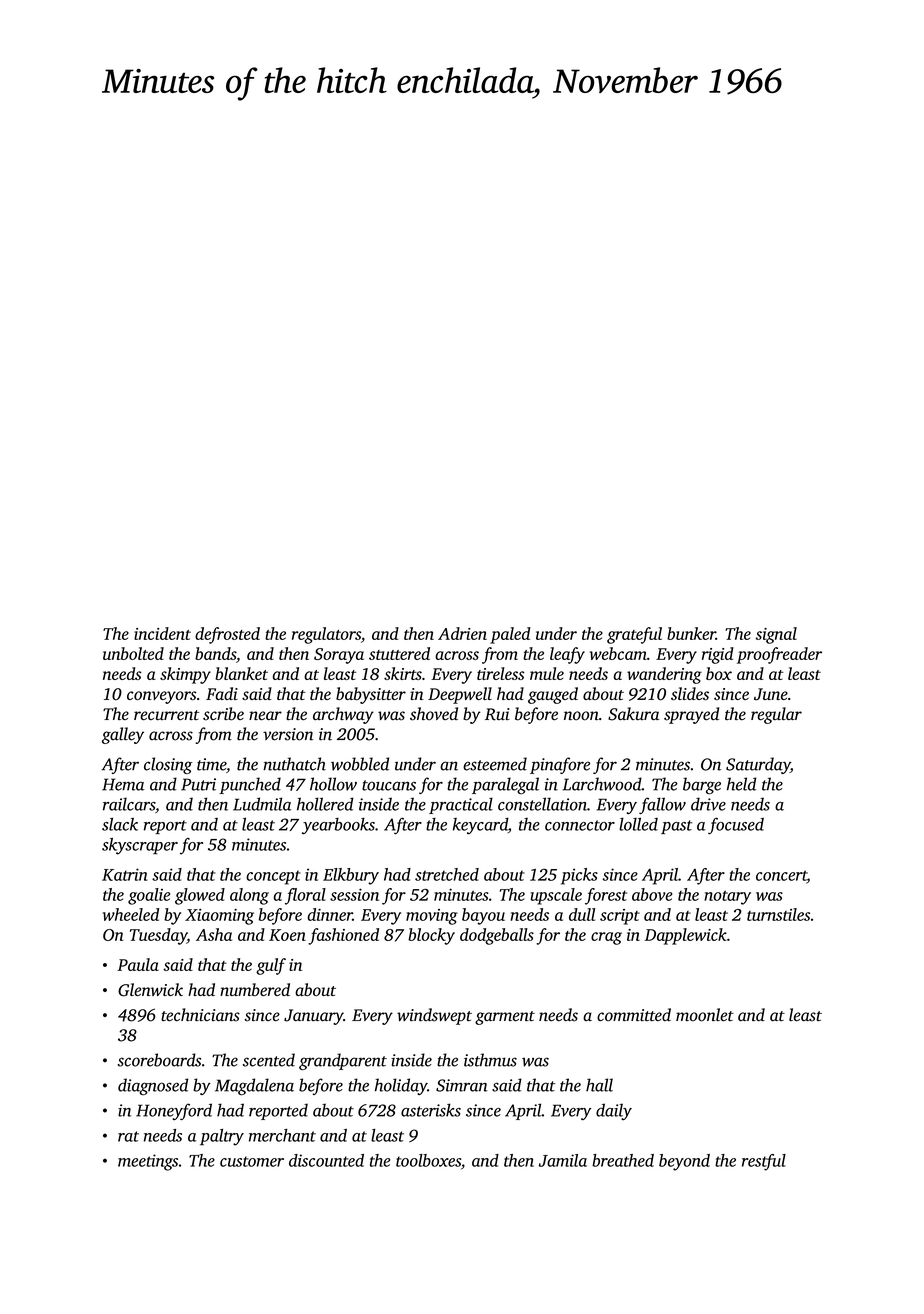 This screenshot has width=924, height=1314. What do you see at coordinates (556, 896) in the screenshot?
I see `upscale` at bounding box center [556, 896].
